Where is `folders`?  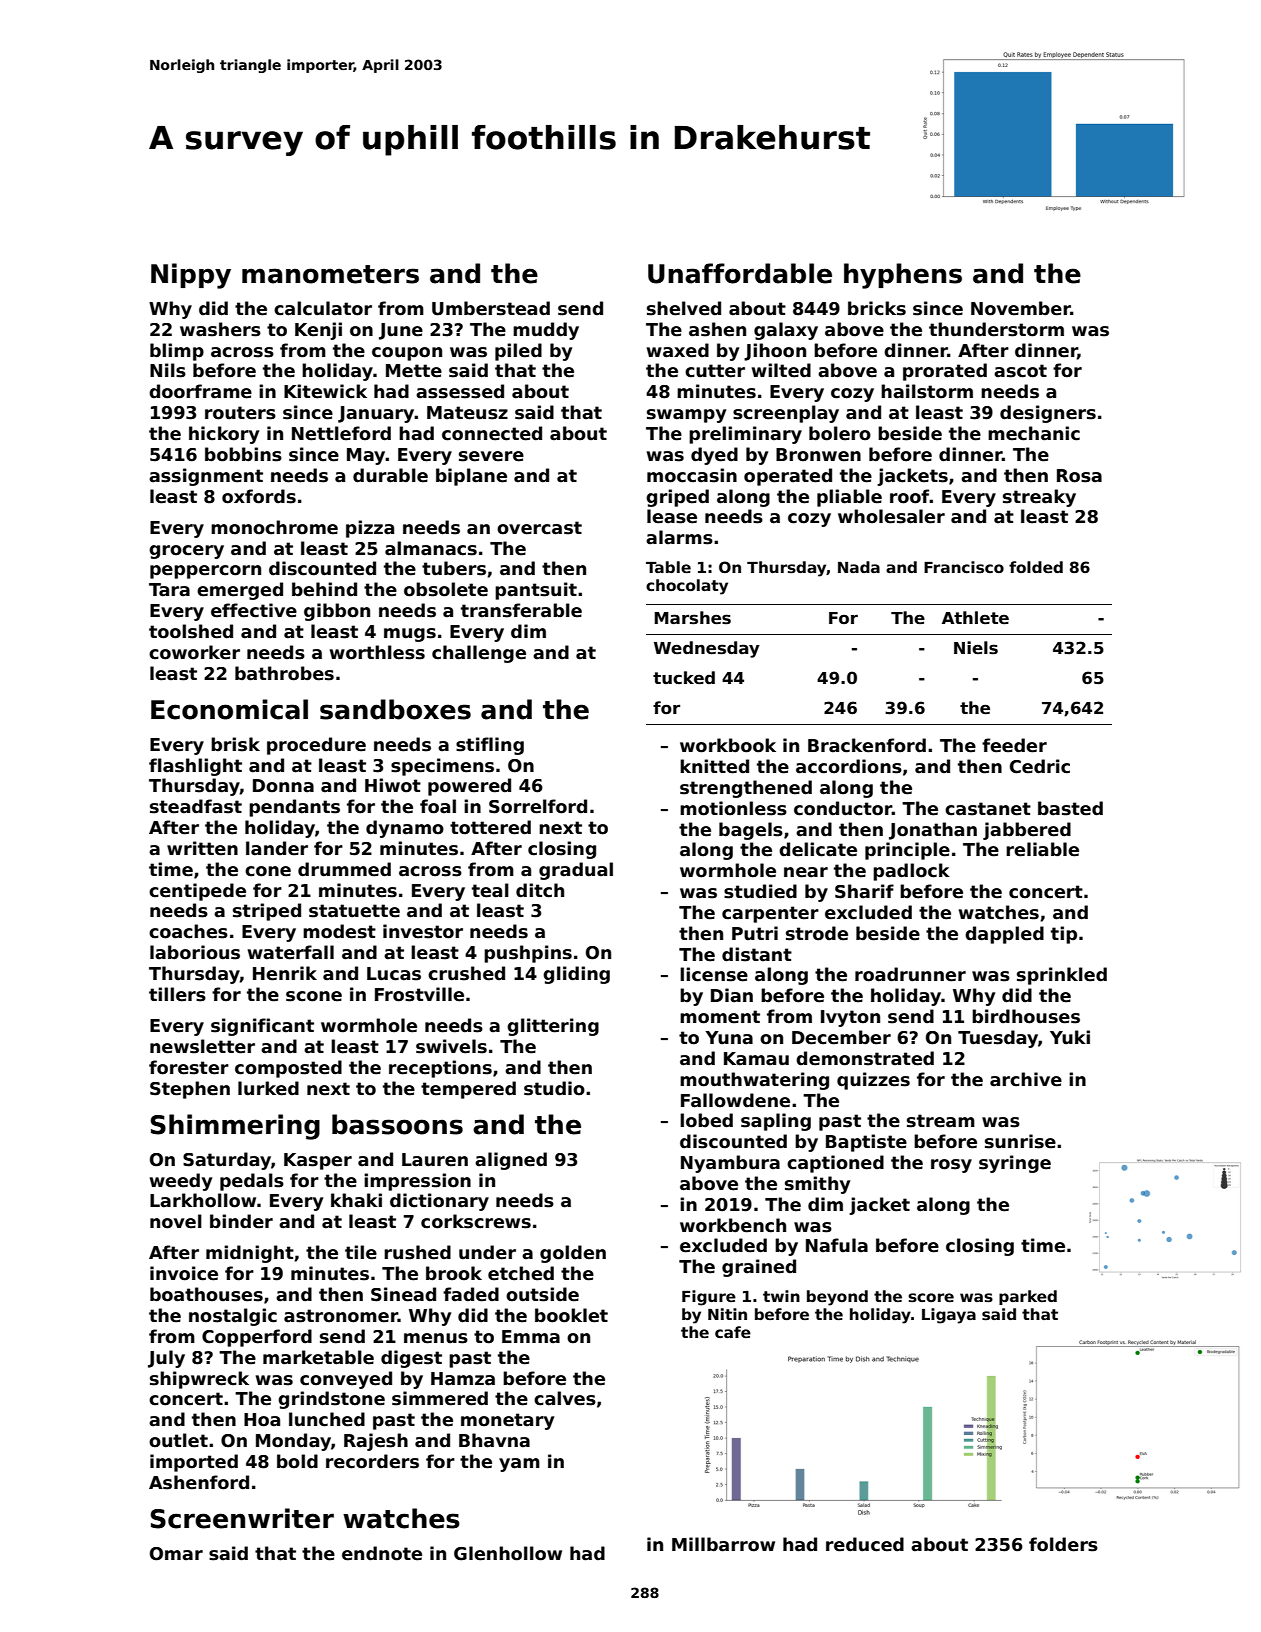
folders is located at coordinates (1063, 1544).
